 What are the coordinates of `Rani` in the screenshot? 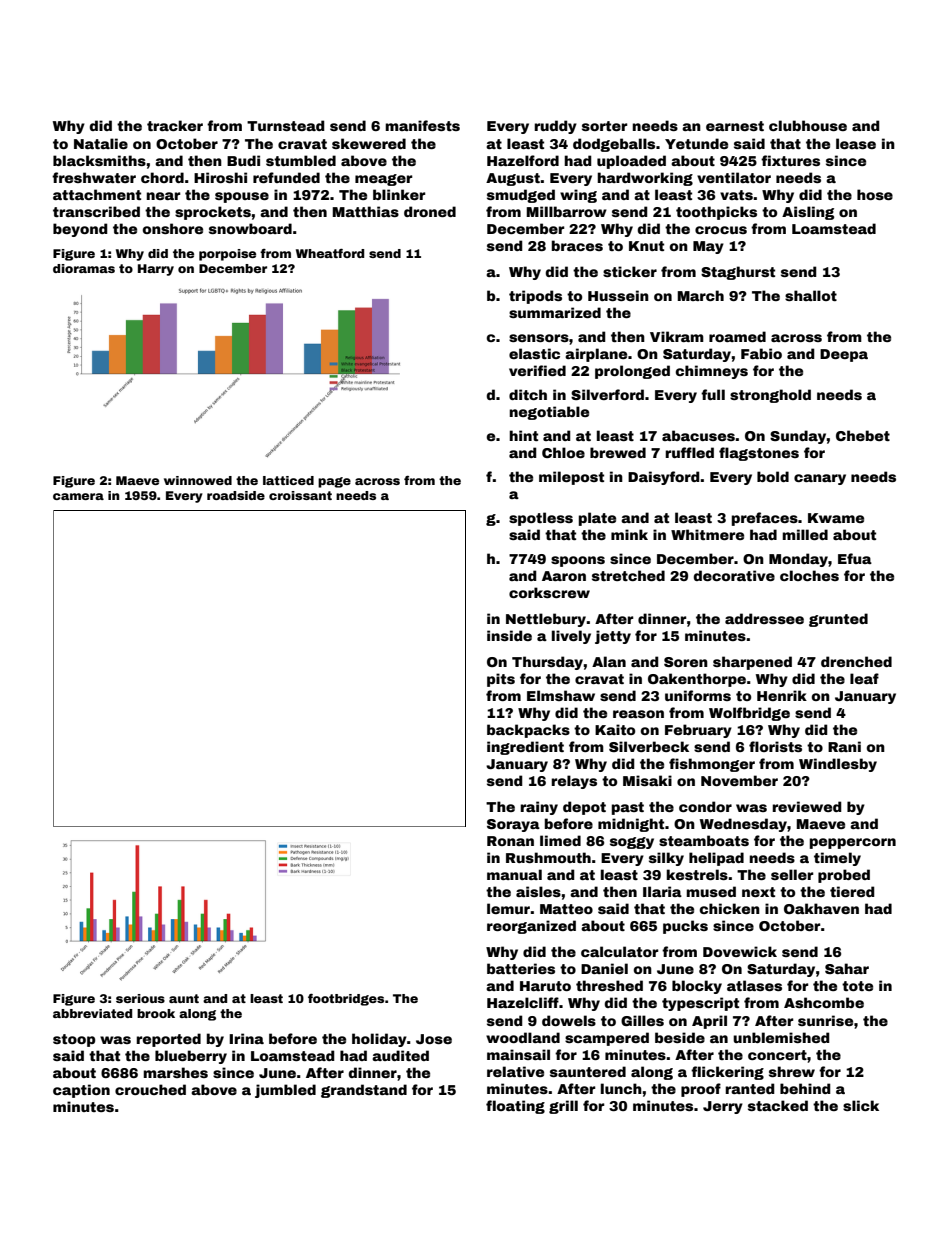 It's located at (844, 746).
